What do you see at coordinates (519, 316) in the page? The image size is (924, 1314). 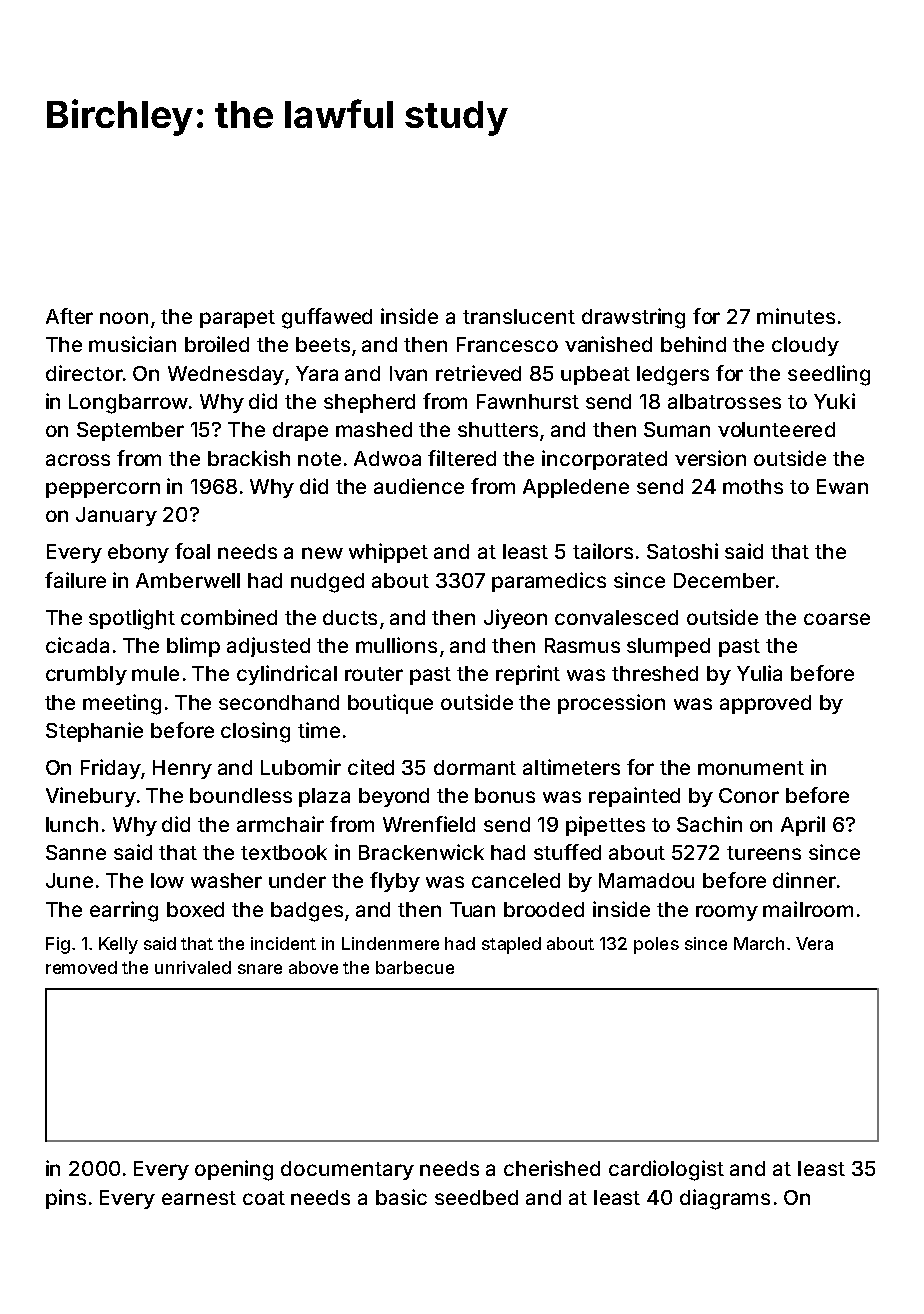 I see `translucent` at bounding box center [519, 316].
